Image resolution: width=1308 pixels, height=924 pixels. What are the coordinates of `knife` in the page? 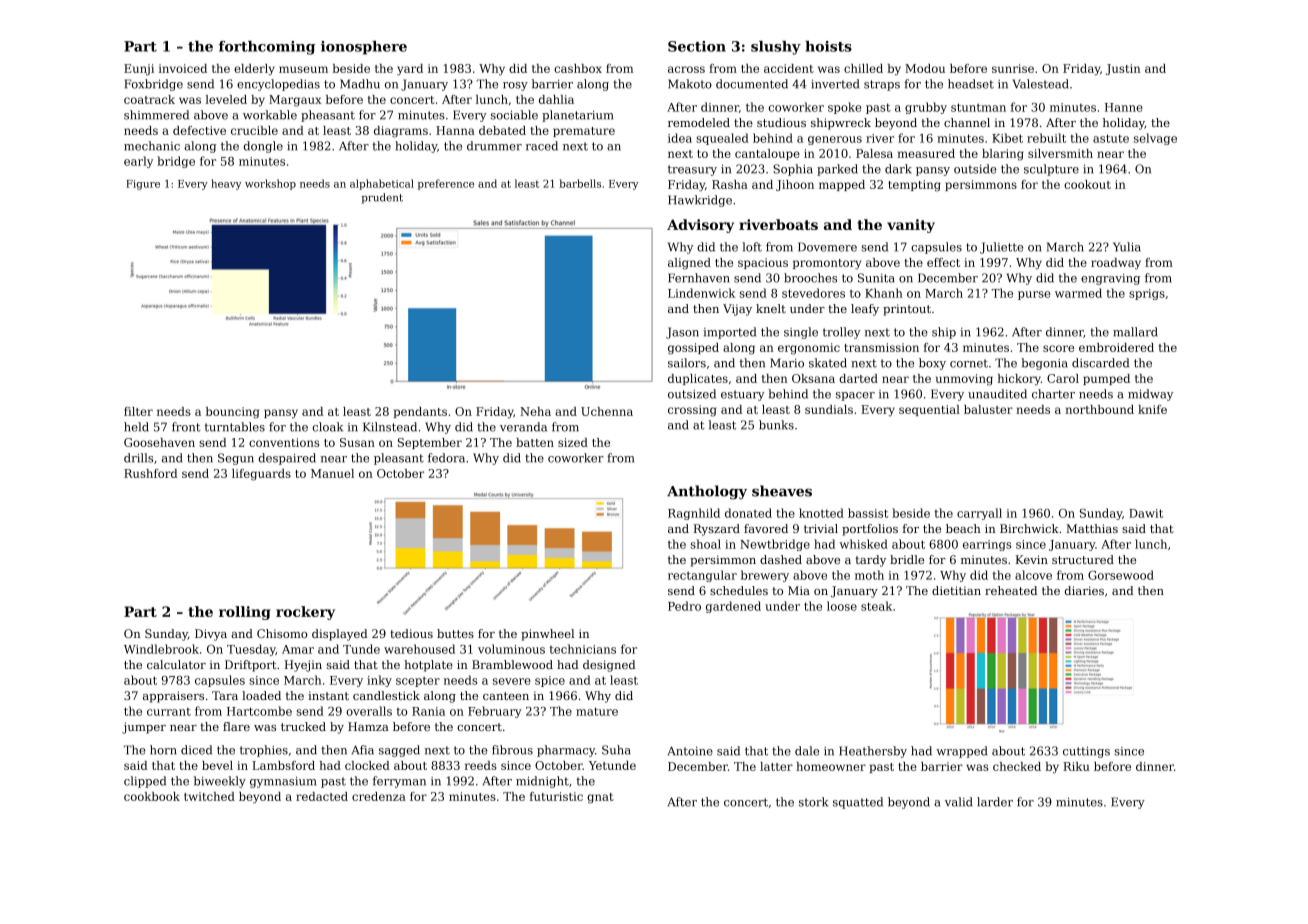 It's located at (1152, 409).
